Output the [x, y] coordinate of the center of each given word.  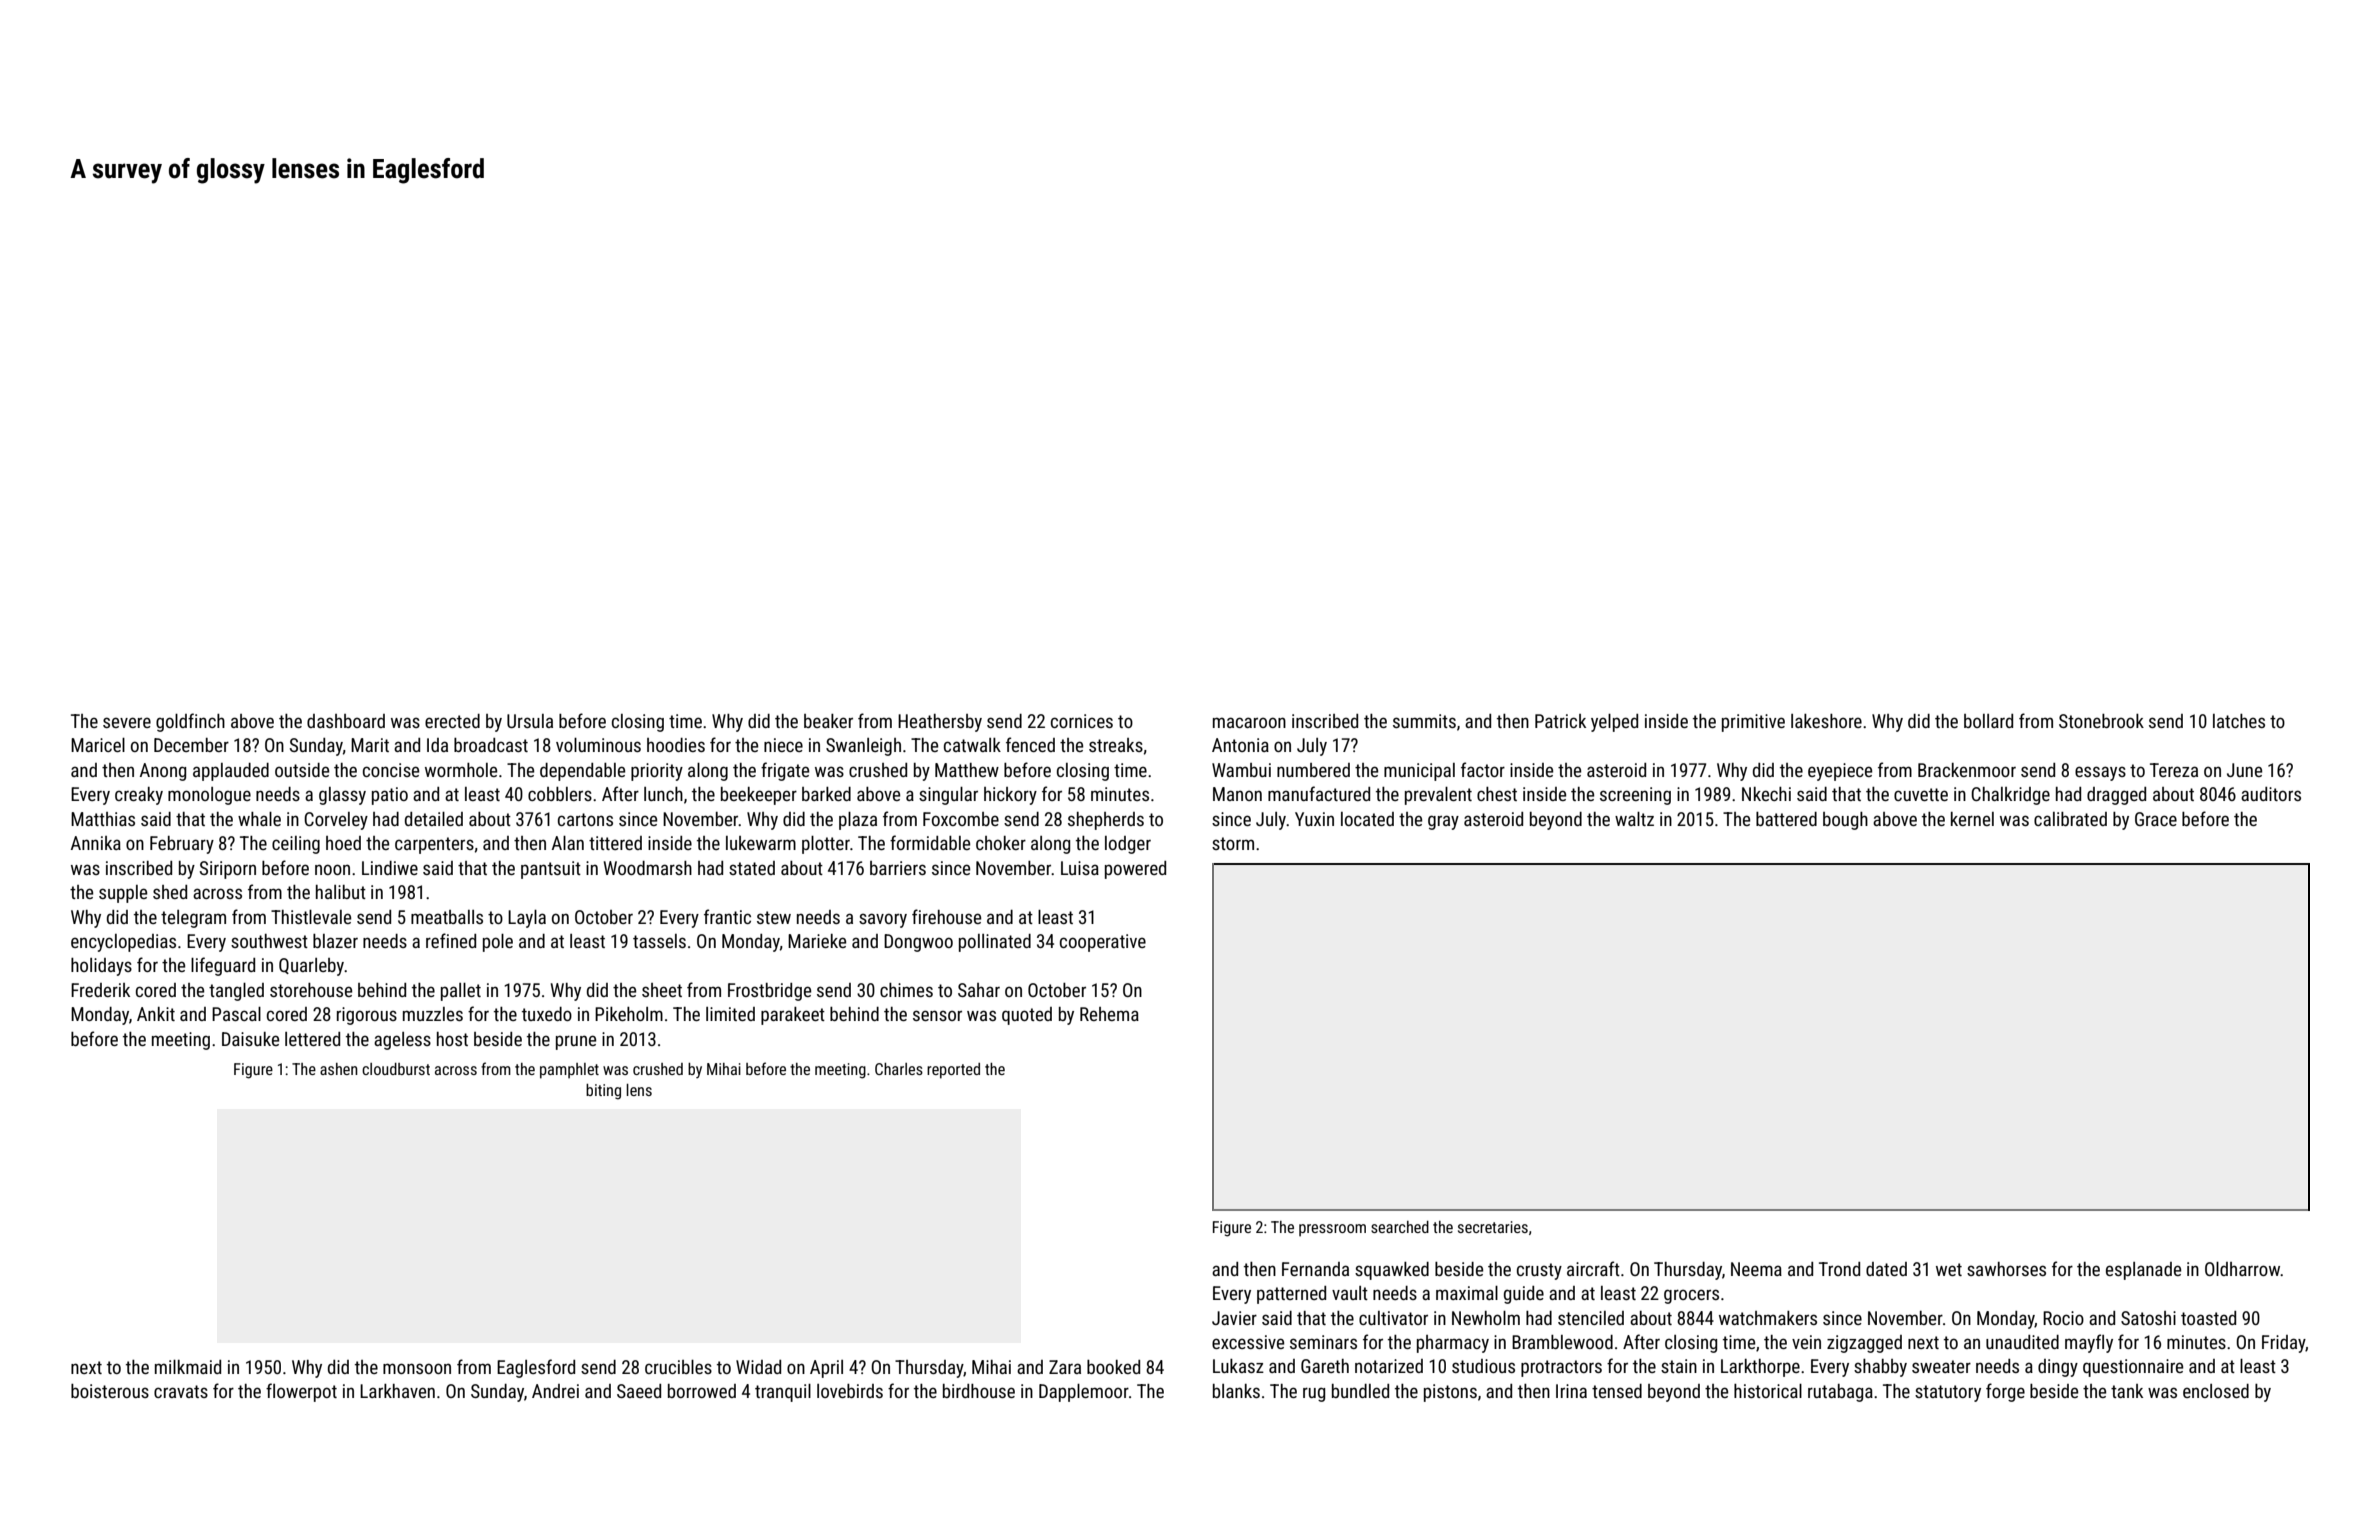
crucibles [678, 1367]
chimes [906, 990]
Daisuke [250, 1039]
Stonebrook [2101, 721]
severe [127, 722]
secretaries [1493, 1227]
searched [1400, 1227]
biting [603, 1092]
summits [1424, 721]
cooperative [1103, 943]
